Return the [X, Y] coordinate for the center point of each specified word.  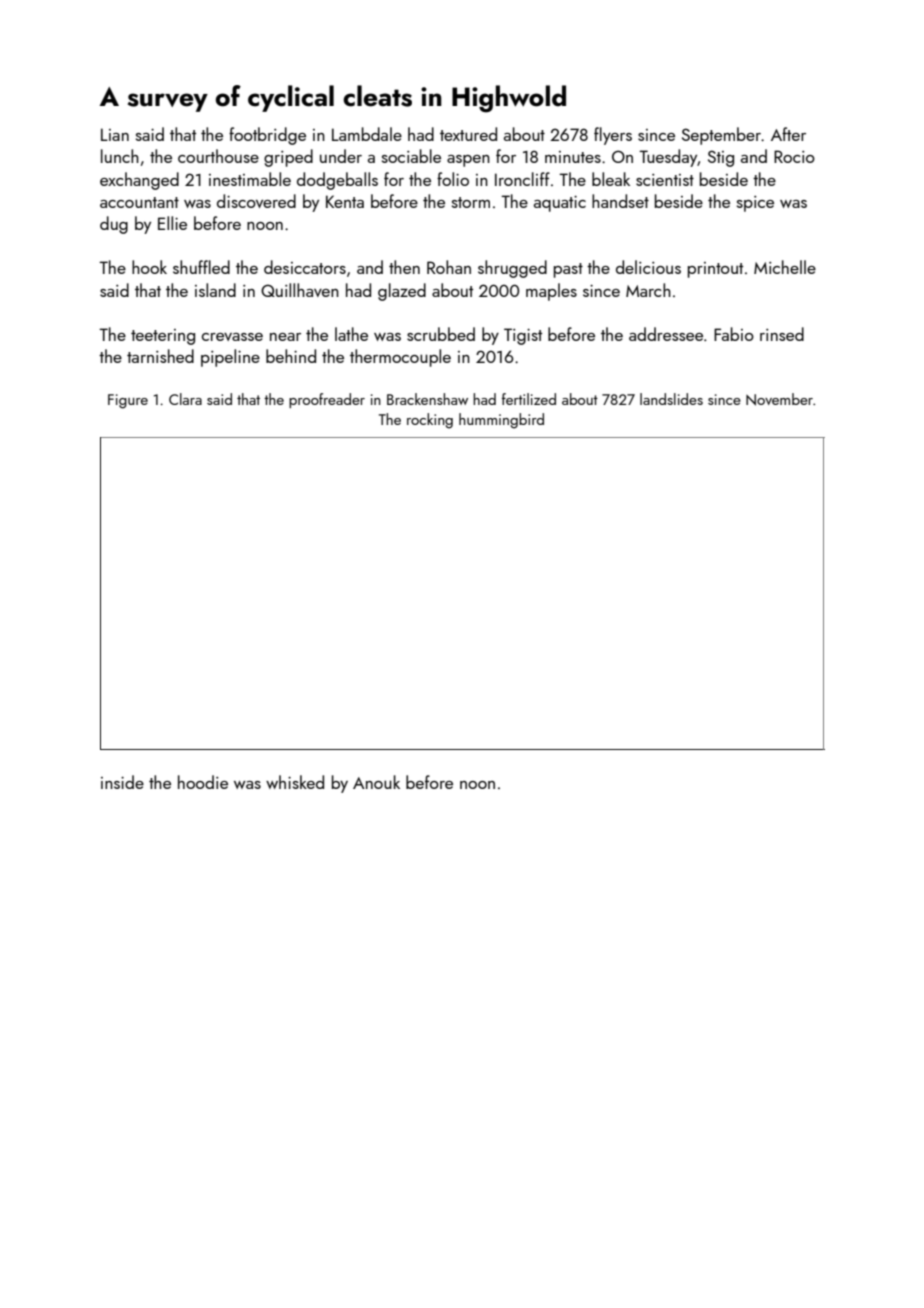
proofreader [327, 400]
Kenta [345, 201]
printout [715, 270]
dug [114, 225]
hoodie [203, 782]
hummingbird [501, 421]
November [779, 399]
